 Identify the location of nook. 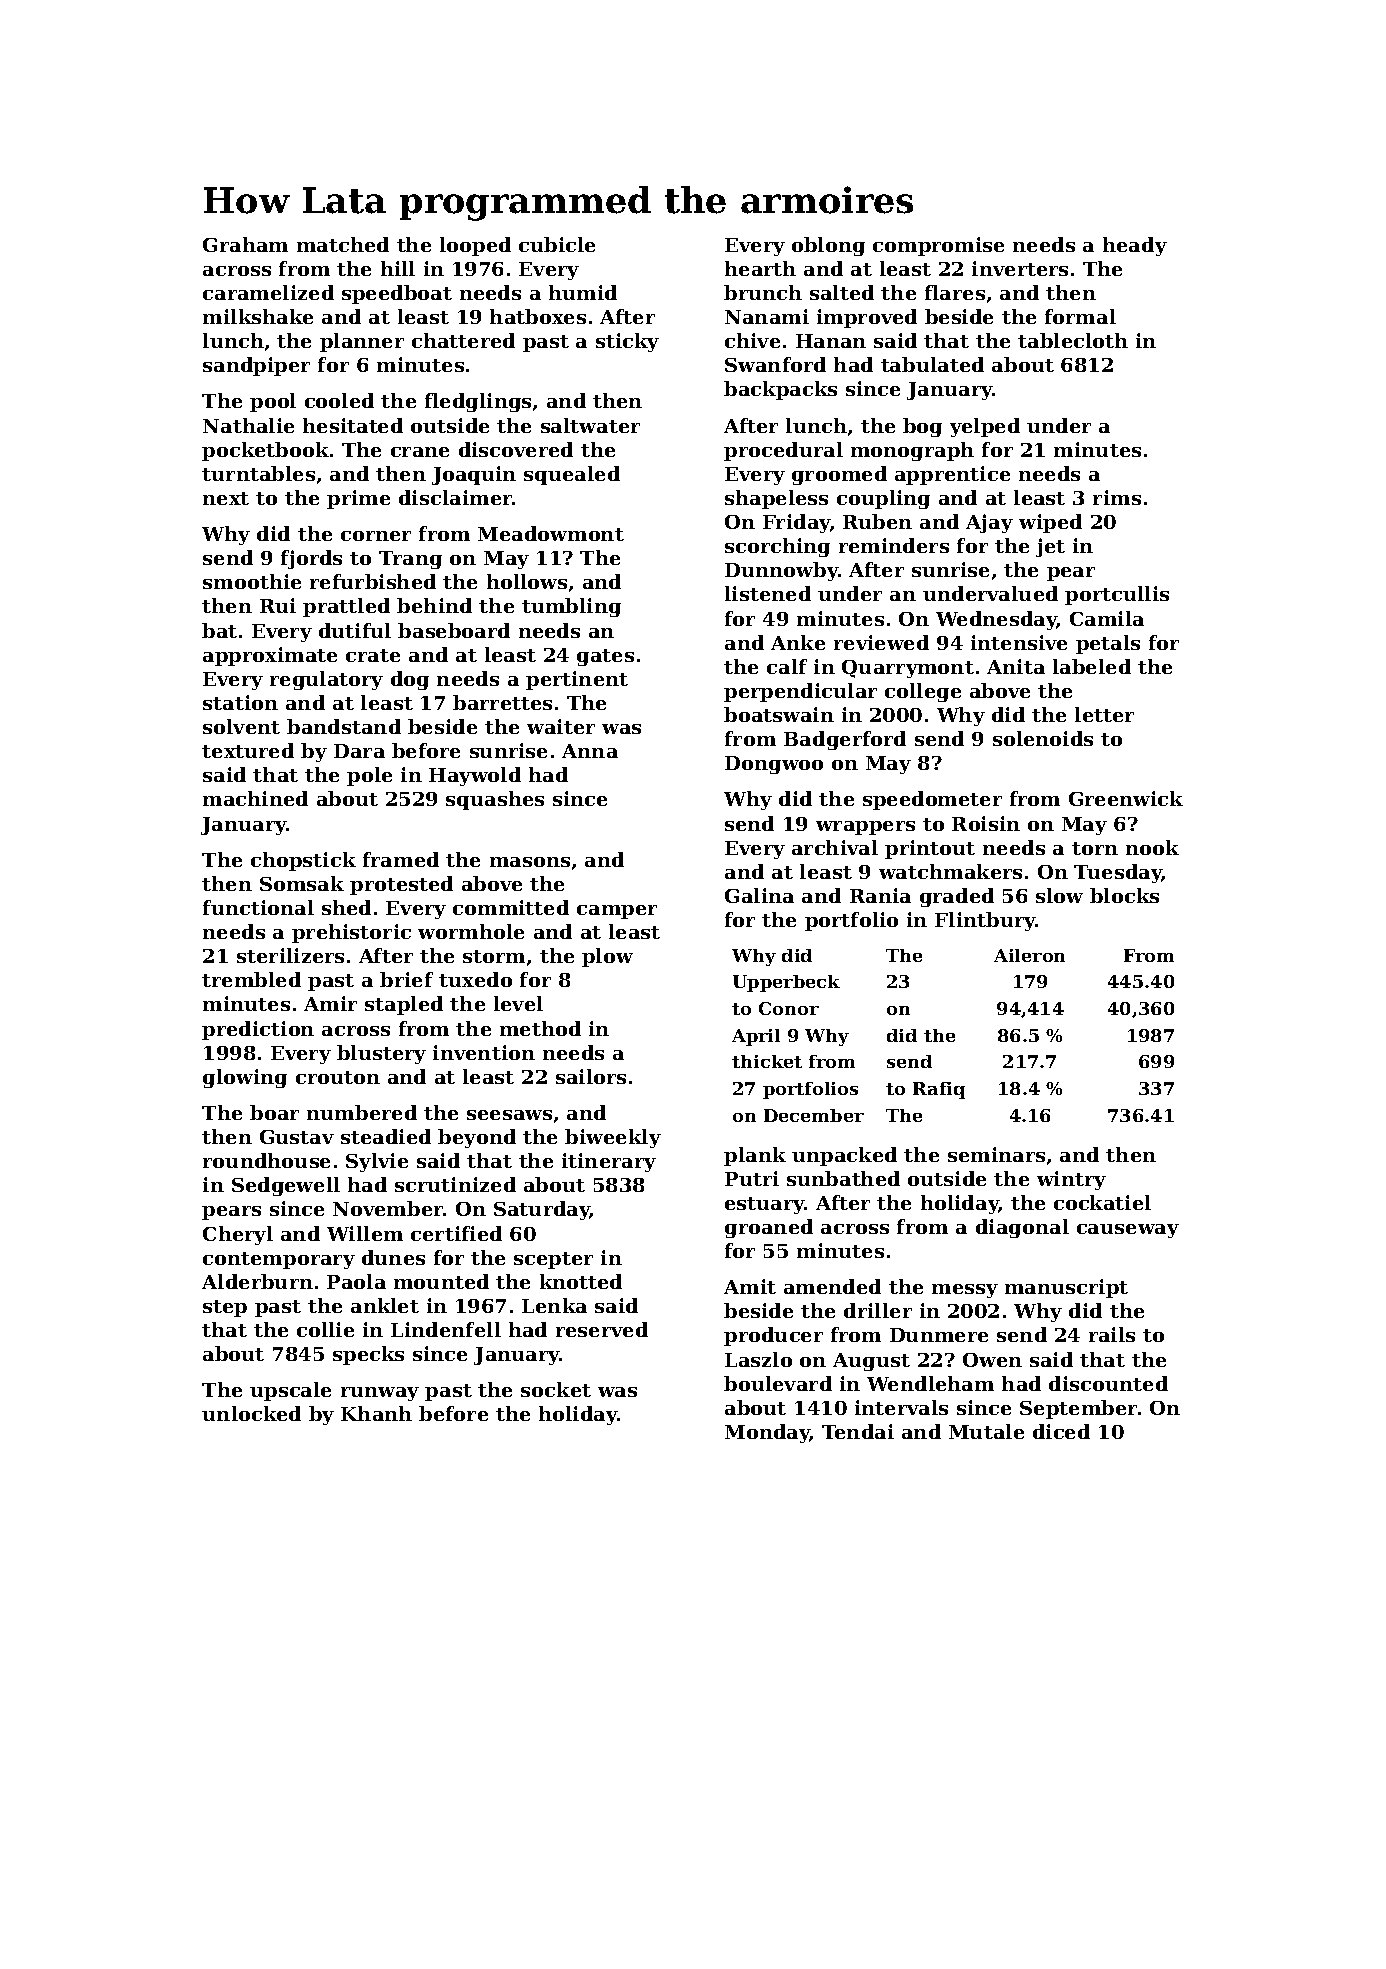
(1152, 847).
